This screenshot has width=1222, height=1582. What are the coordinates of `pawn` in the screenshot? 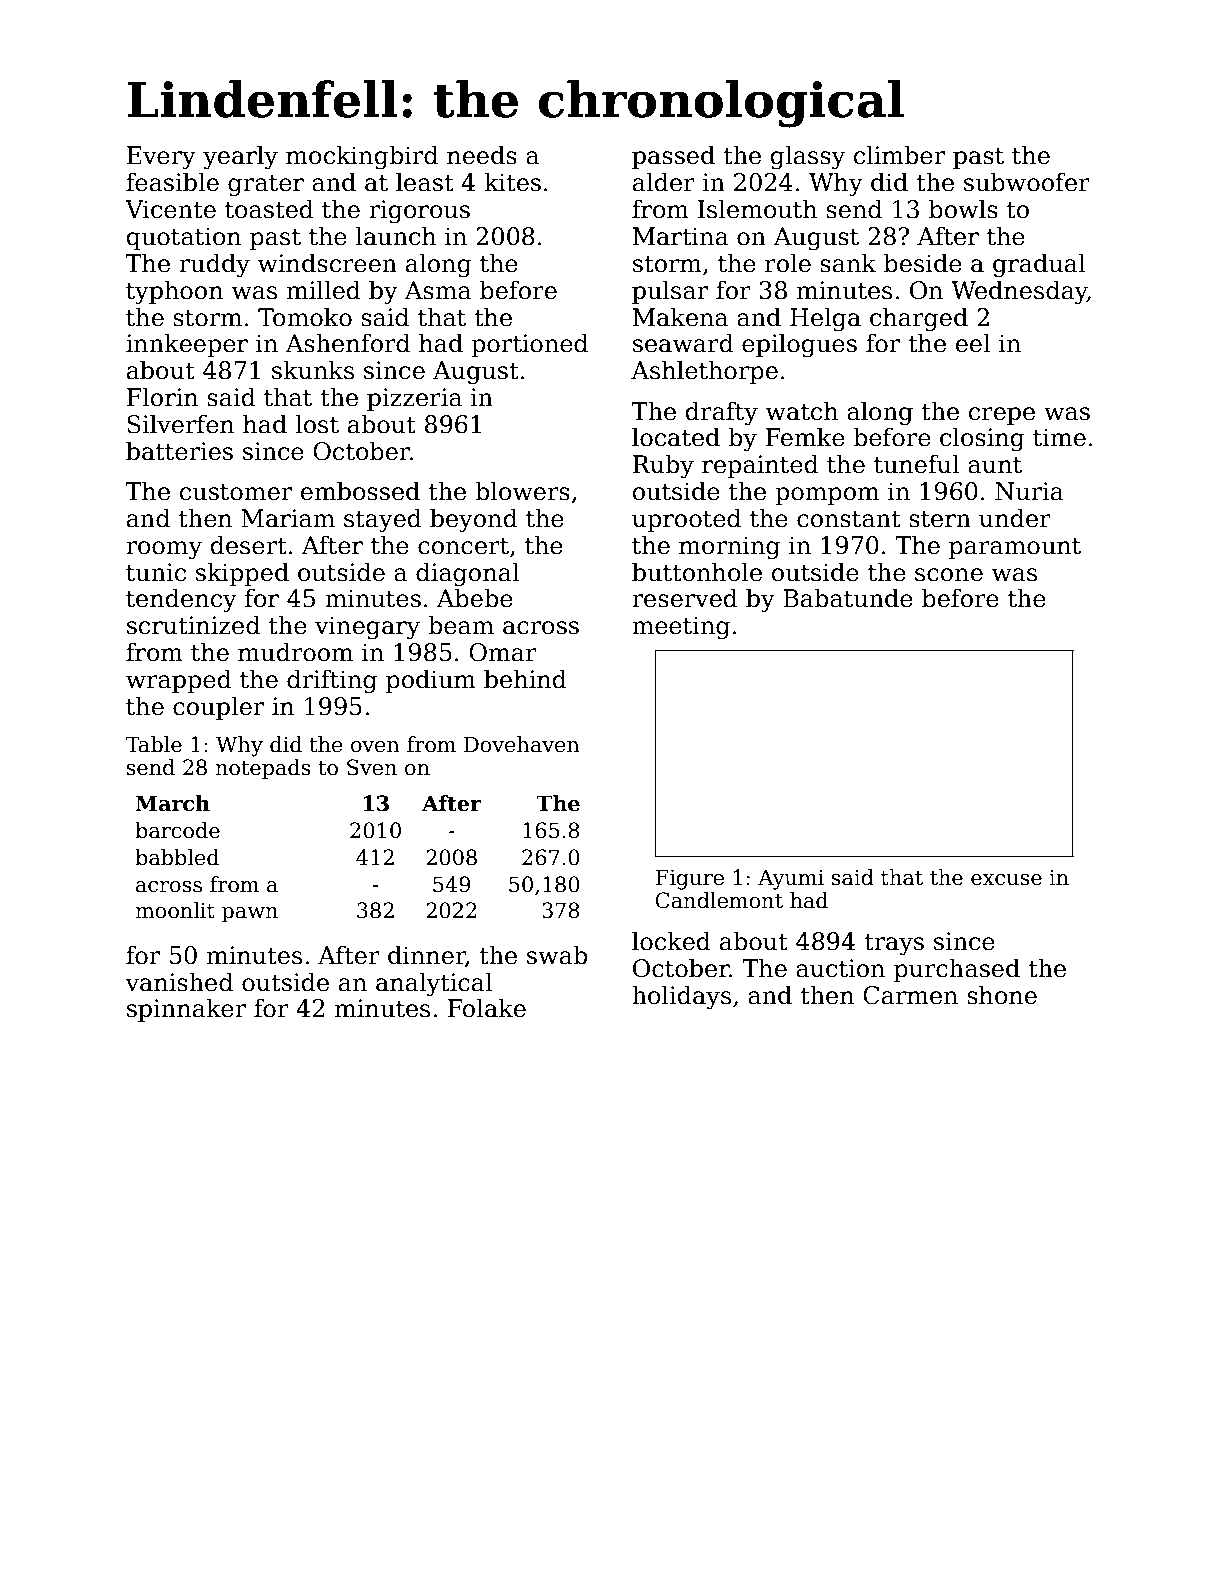 It's located at (250, 915).
